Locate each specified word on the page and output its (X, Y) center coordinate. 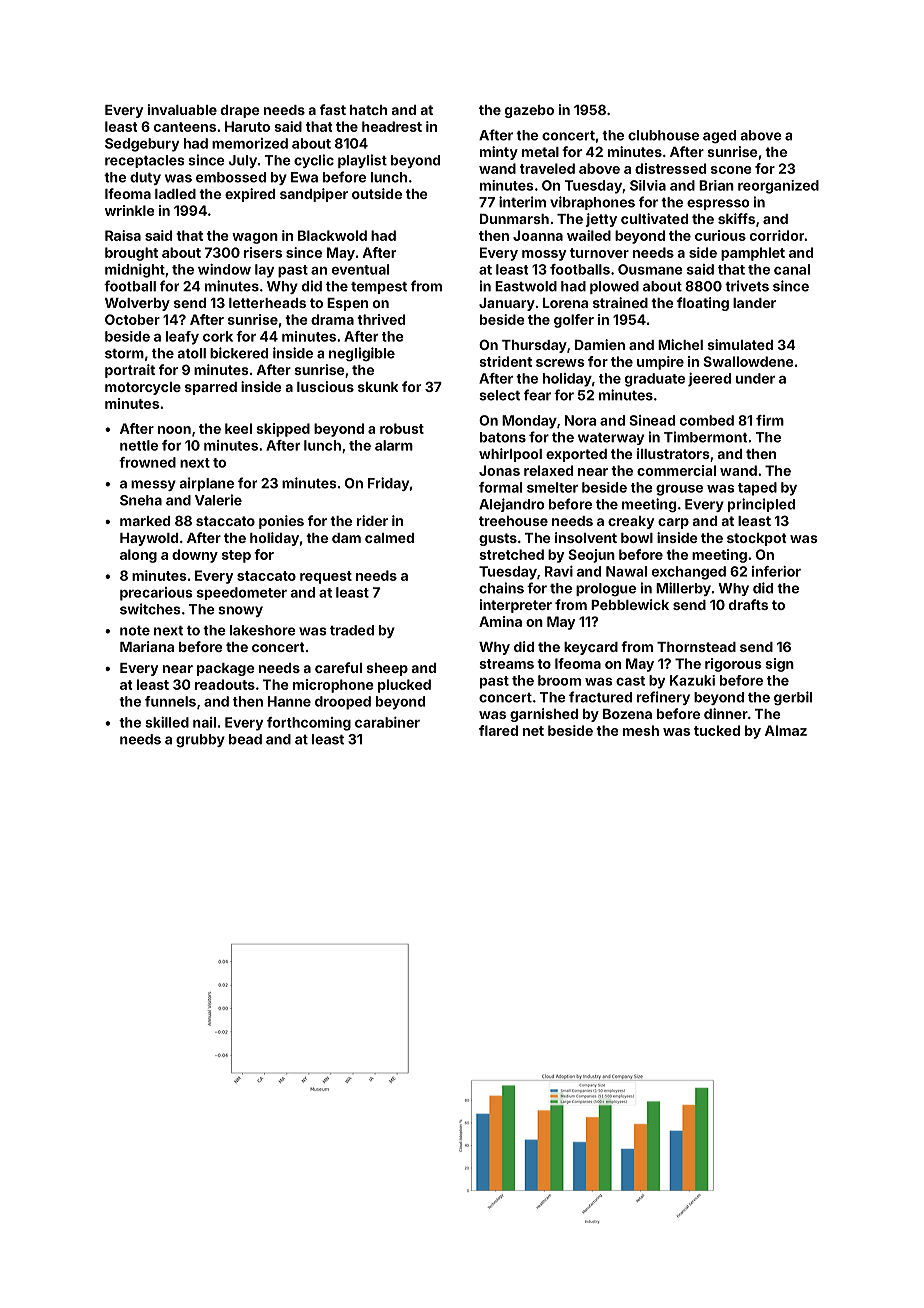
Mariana (147, 646)
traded (352, 630)
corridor (777, 235)
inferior (776, 571)
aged (719, 137)
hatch (368, 110)
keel (238, 428)
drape (240, 111)
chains (501, 588)
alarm (394, 445)
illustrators (673, 453)
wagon (255, 238)
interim (522, 202)
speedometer (242, 593)
